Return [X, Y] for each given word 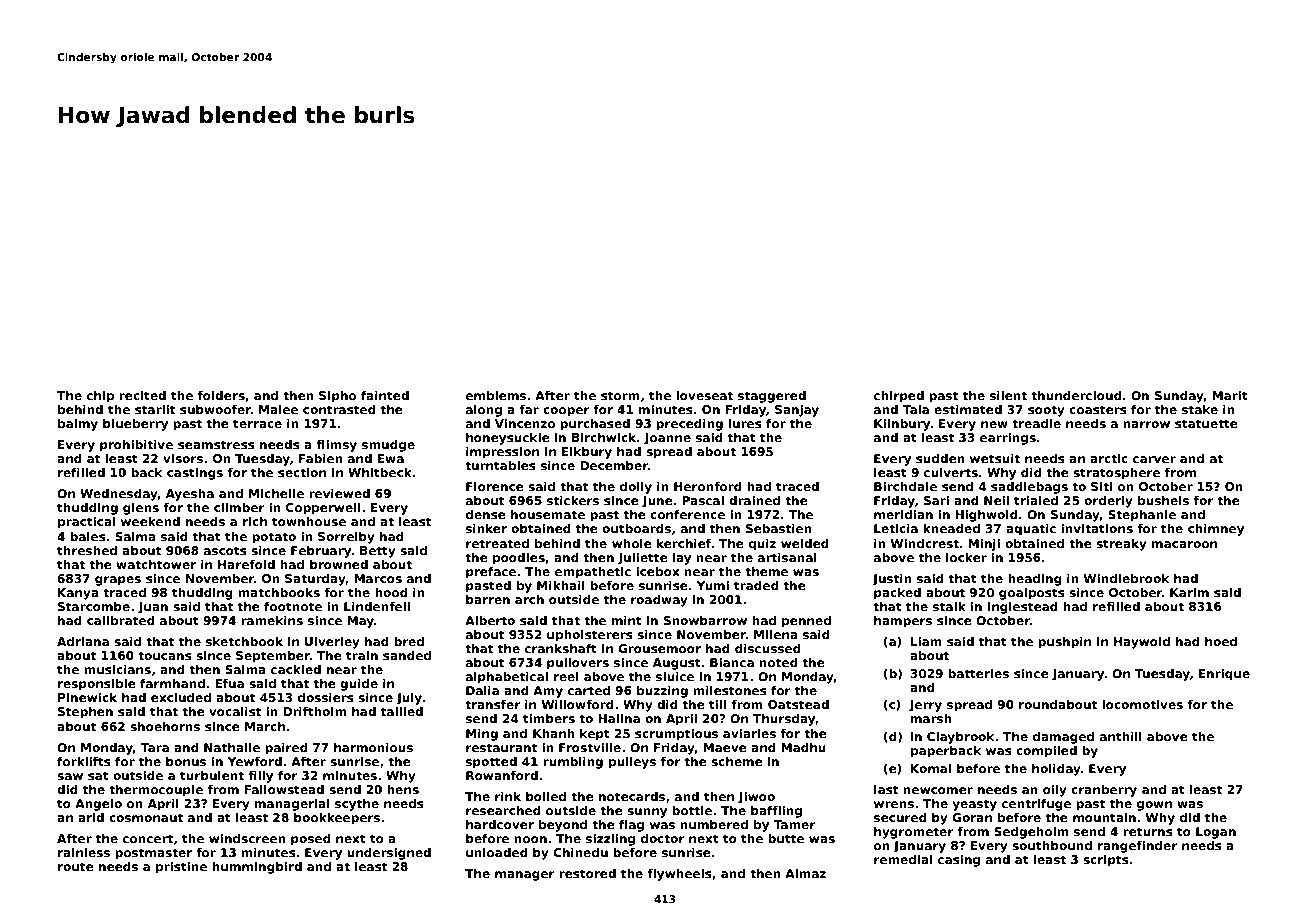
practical [86, 523]
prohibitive [136, 446]
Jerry [925, 706]
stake [1200, 409]
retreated [497, 543]
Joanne [667, 439]
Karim [1189, 592]
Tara [155, 747]
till [717, 704]
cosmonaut [146, 817]
